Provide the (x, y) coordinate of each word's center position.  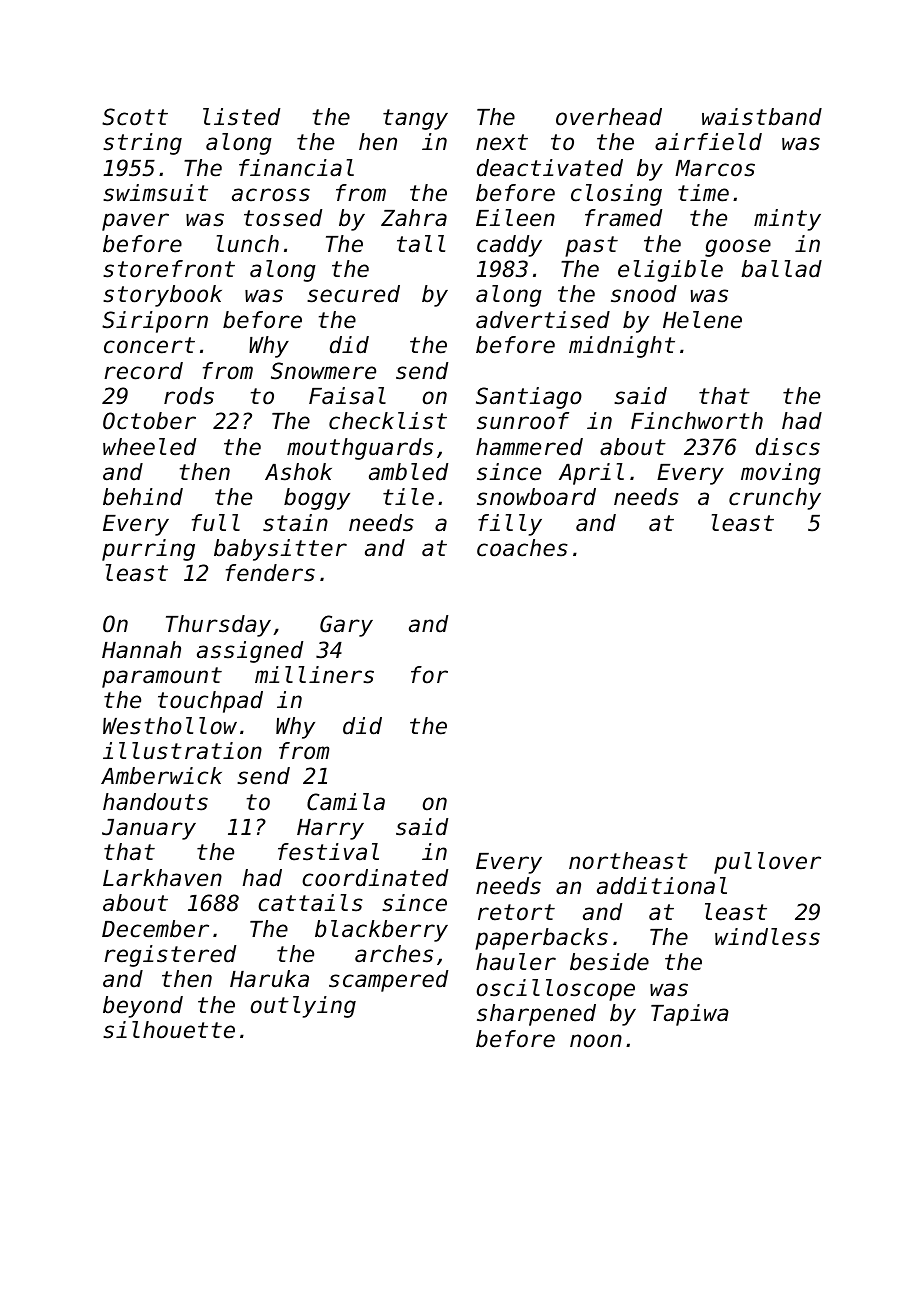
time (703, 193)
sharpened (536, 1015)
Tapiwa (690, 1015)
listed (241, 117)
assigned (250, 652)
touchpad (210, 702)
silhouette (169, 1030)
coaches (522, 548)
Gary (346, 626)
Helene (702, 320)
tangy (415, 119)
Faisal (347, 396)
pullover (767, 863)
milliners (314, 675)
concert (149, 345)
